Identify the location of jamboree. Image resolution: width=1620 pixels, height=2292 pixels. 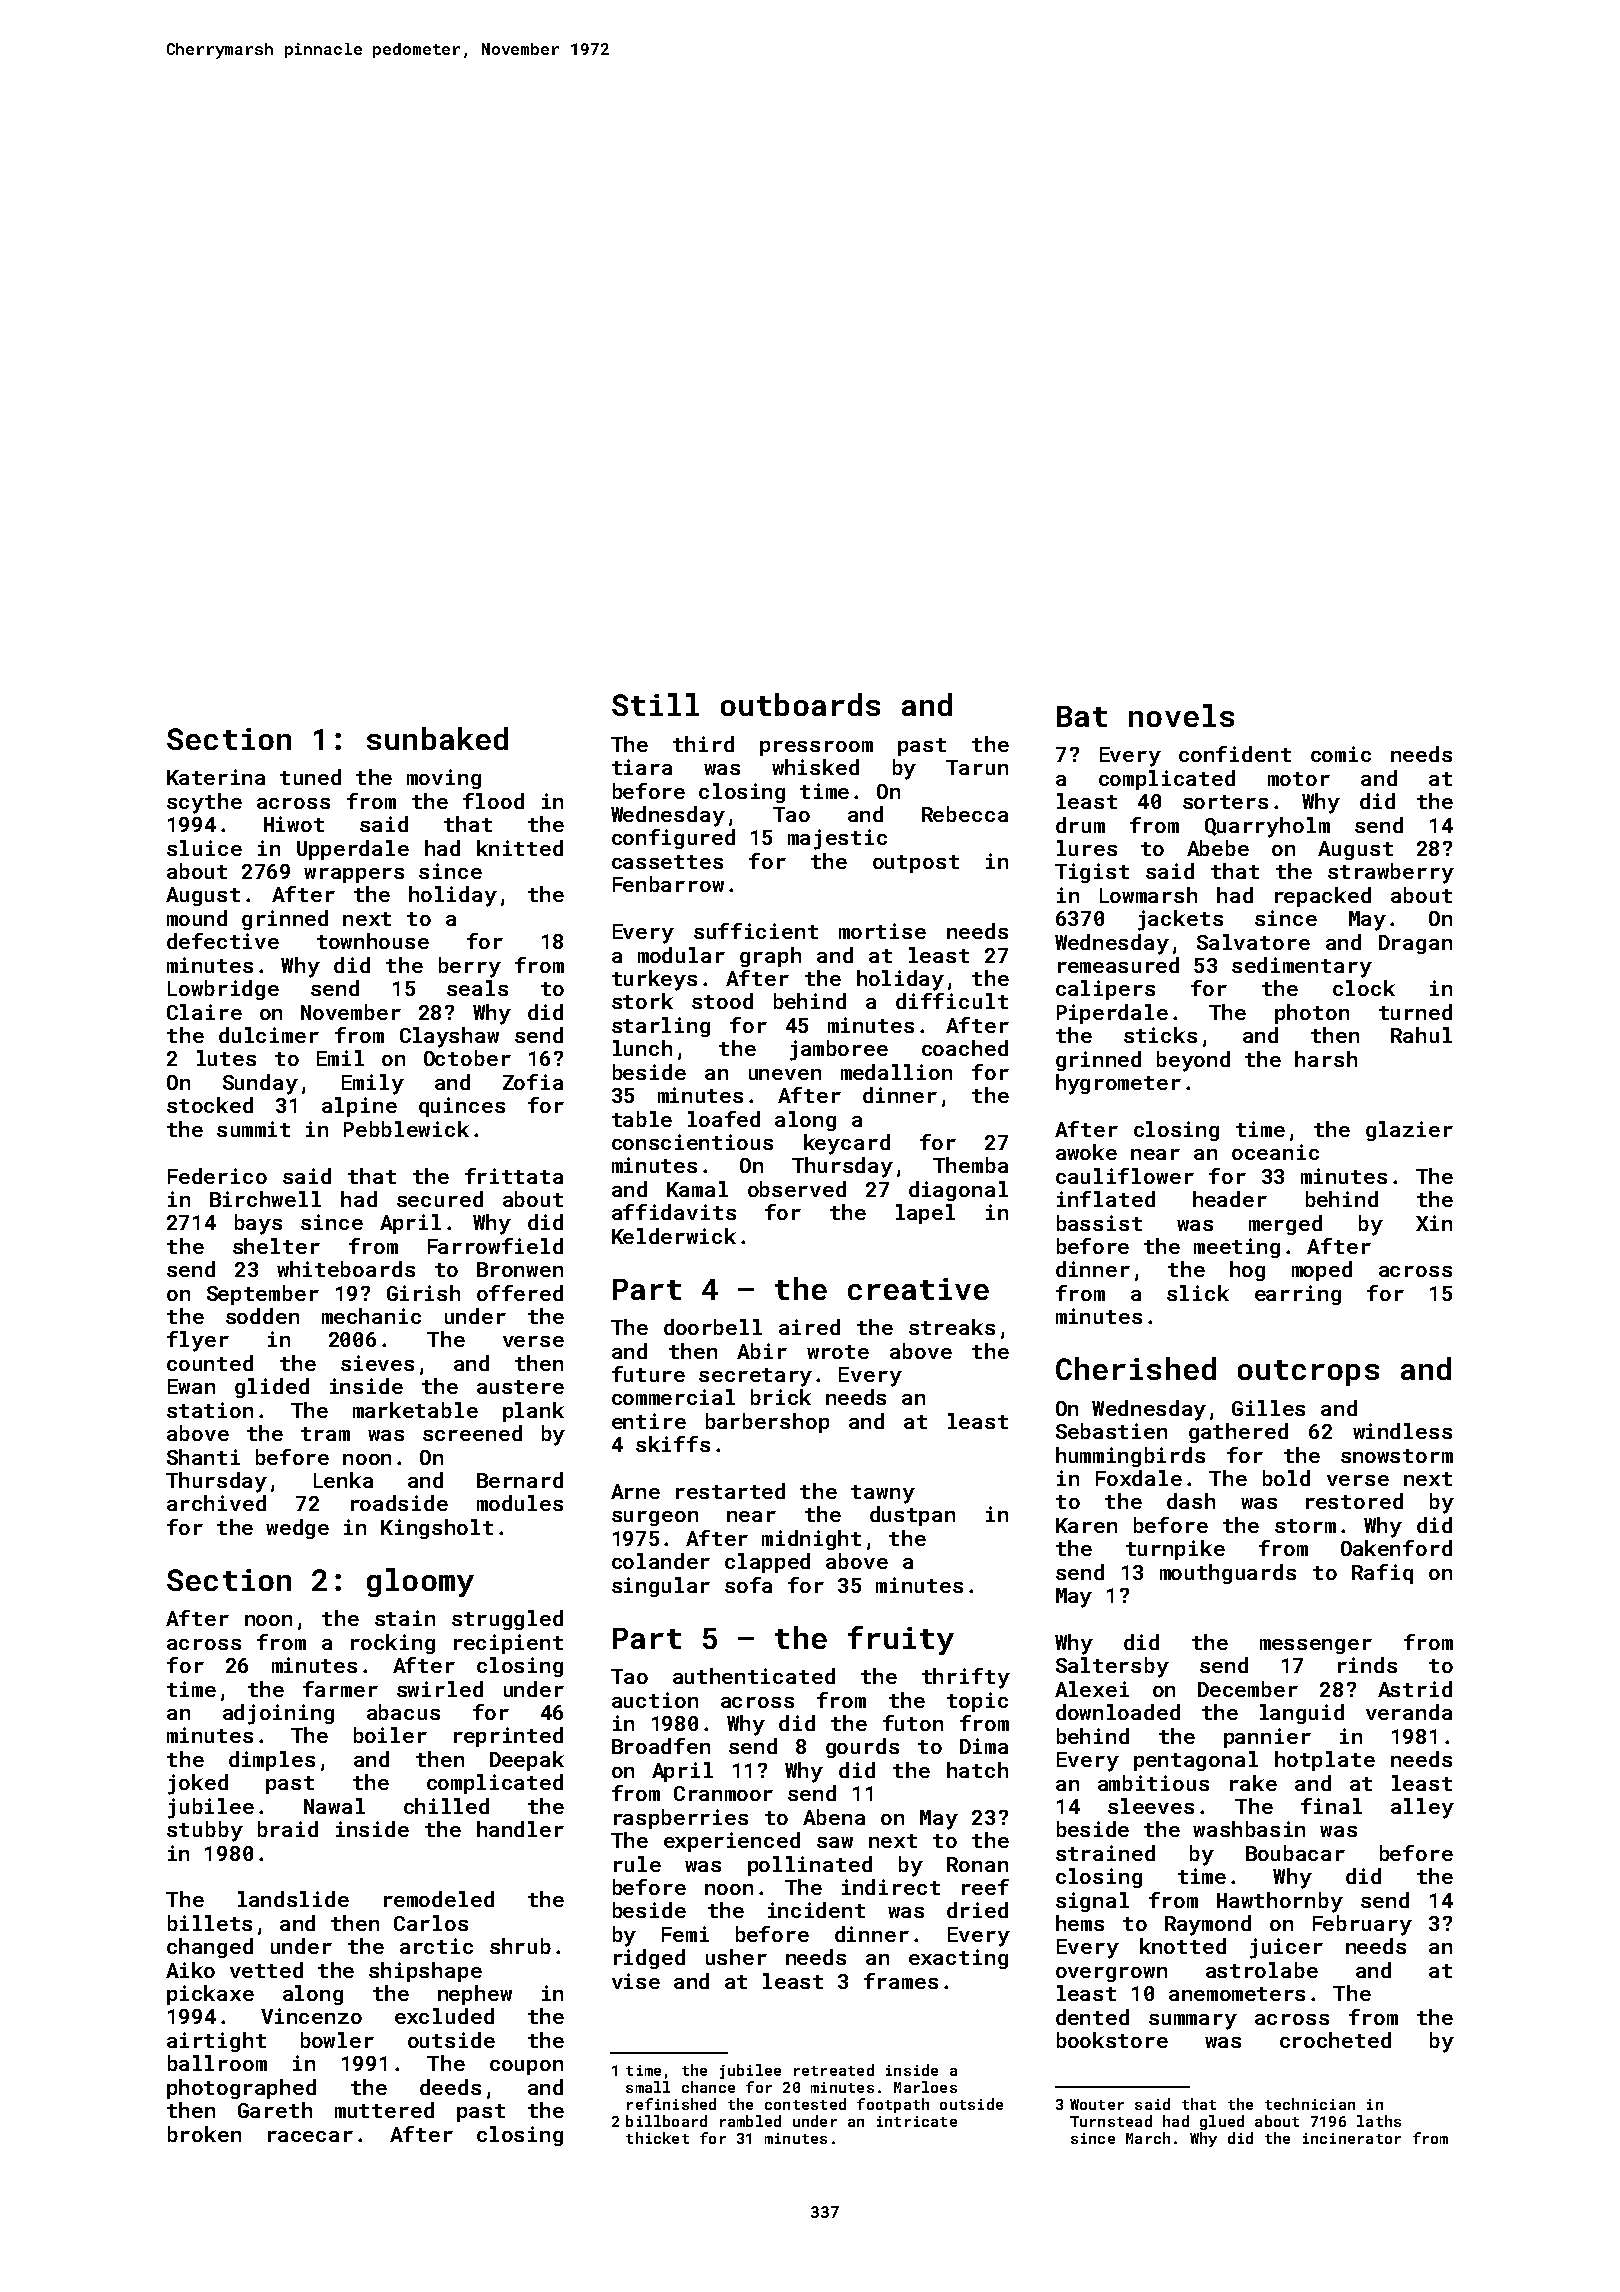
(839, 1050).
